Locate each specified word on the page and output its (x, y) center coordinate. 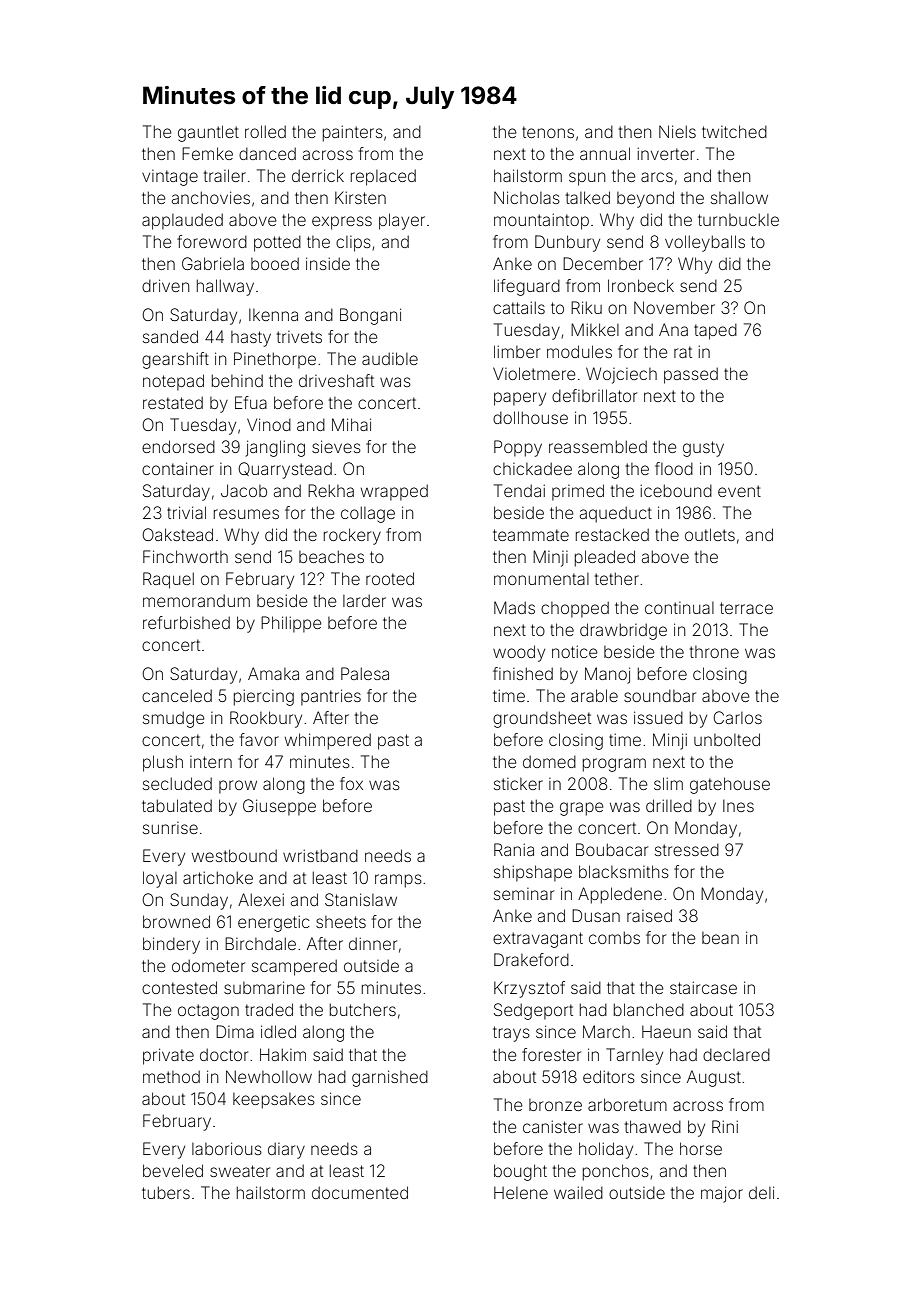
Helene (521, 1193)
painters (353, 133)
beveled (173, 1170)
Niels (677, 131)
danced (267, 154)
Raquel (168, 580)
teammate (531, 535)
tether (617, 578)
